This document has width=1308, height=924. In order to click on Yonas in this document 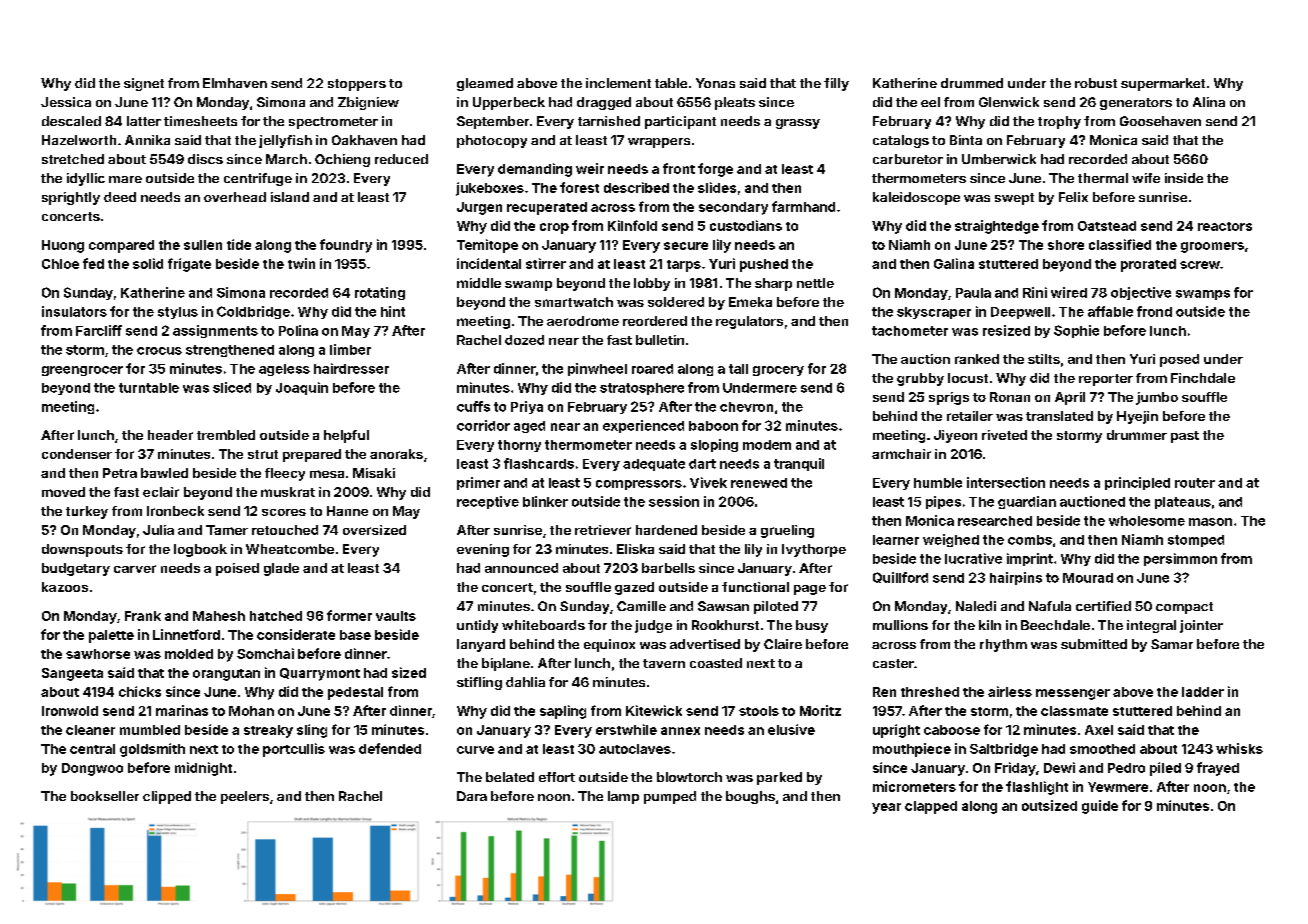, I will do `click(715, 83)`.
